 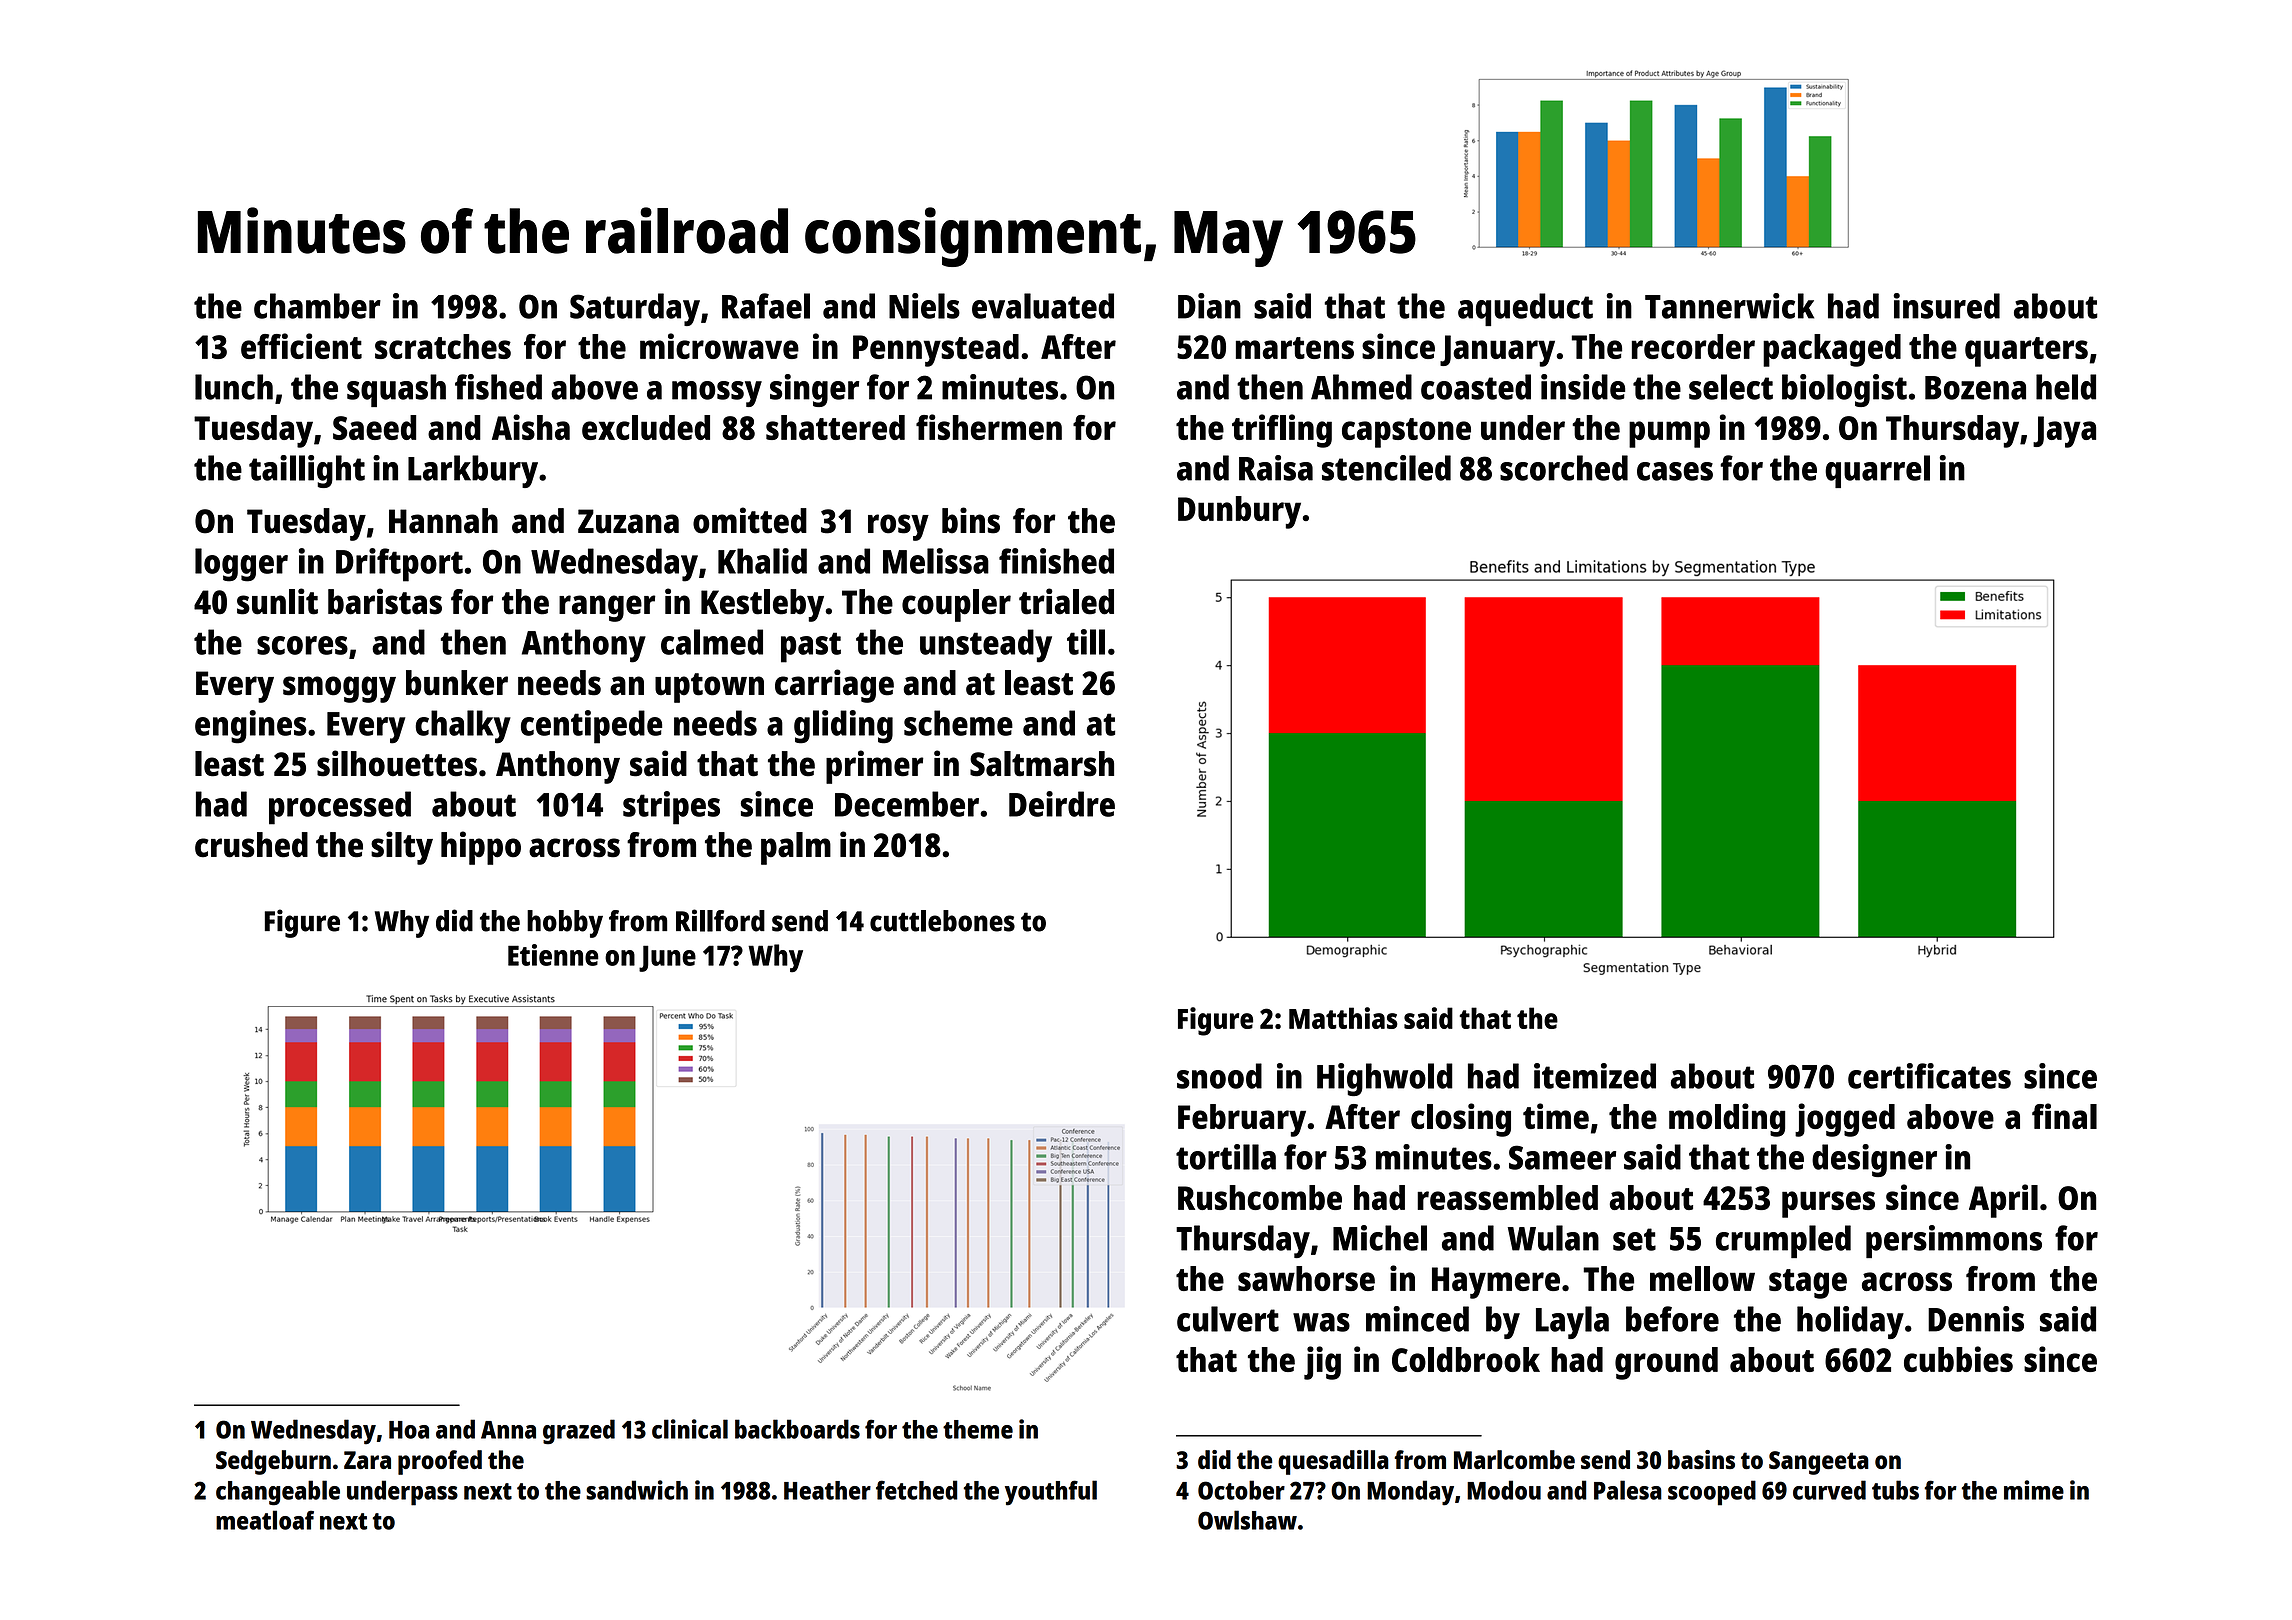 I want to click on Jaya, so click(x=2064, y=432).
